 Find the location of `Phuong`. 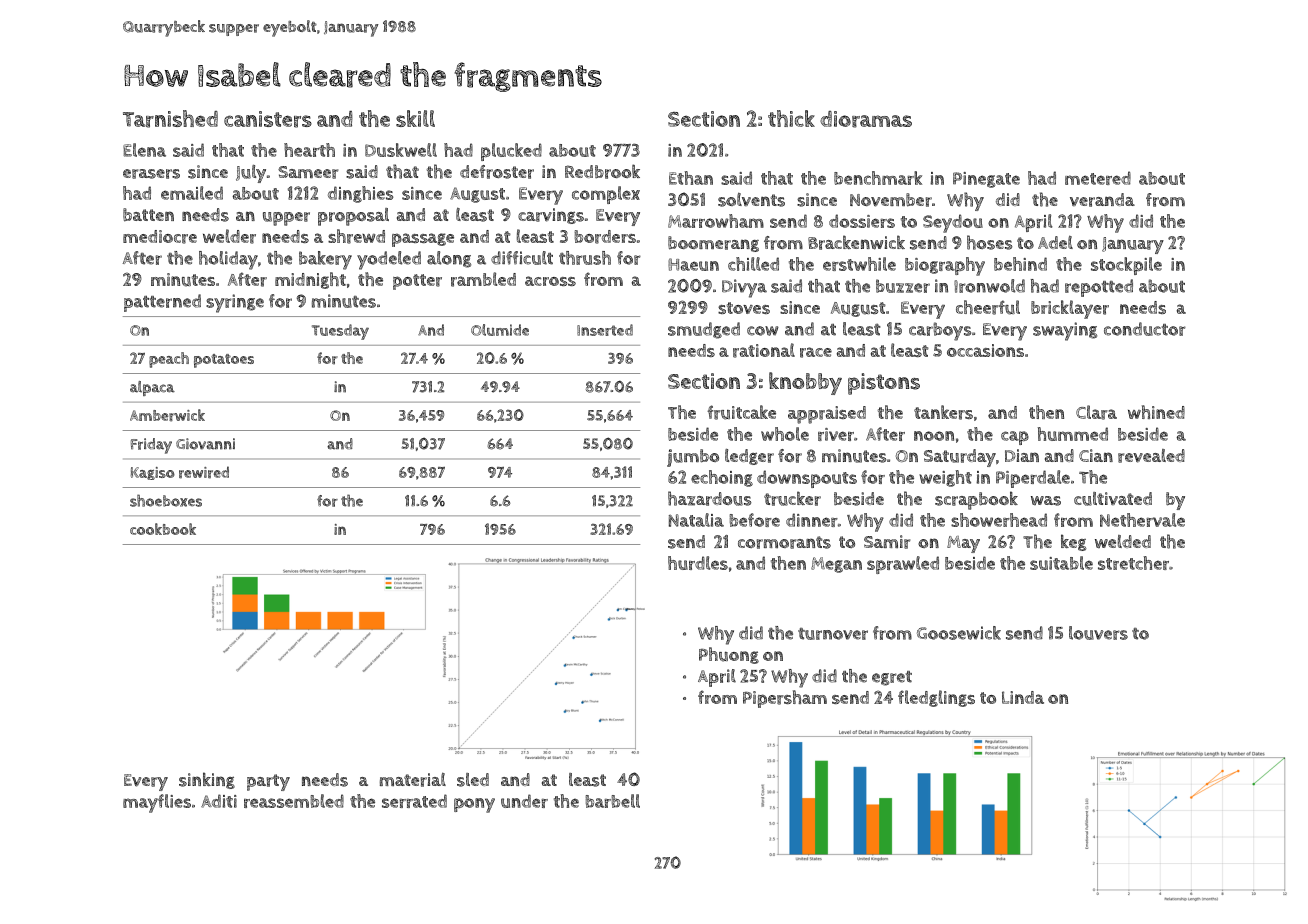

Phuong is located at coordinates (729, 655).
